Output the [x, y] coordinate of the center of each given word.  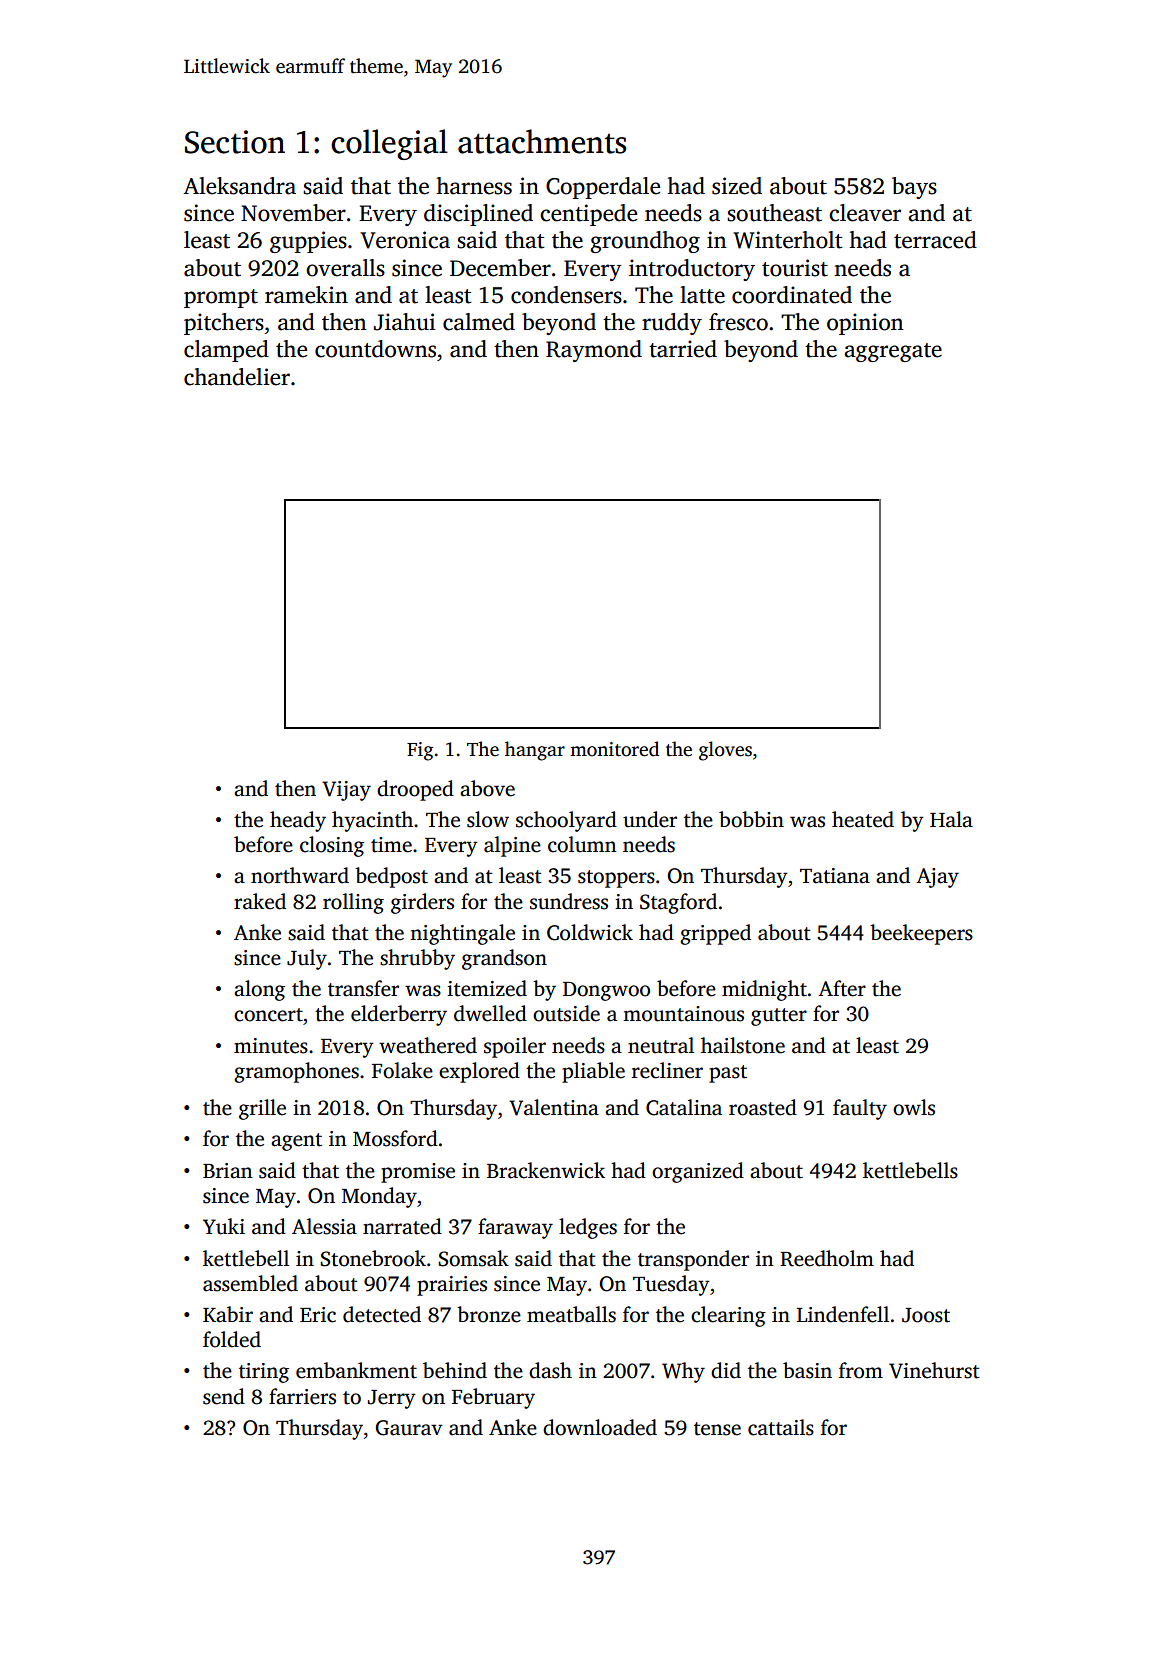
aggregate [893, 352]
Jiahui [404, 322]
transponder [693, 1260]
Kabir [228, 1314]
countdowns [375, 349]
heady [298, 821]
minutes [271, 1046]
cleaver [865, 213]
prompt [221, 298]
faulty [860, 1109]
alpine [512, 846]
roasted [763, 1107]
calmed [479, 322]
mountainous [683, 1014]
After [842, 988]
